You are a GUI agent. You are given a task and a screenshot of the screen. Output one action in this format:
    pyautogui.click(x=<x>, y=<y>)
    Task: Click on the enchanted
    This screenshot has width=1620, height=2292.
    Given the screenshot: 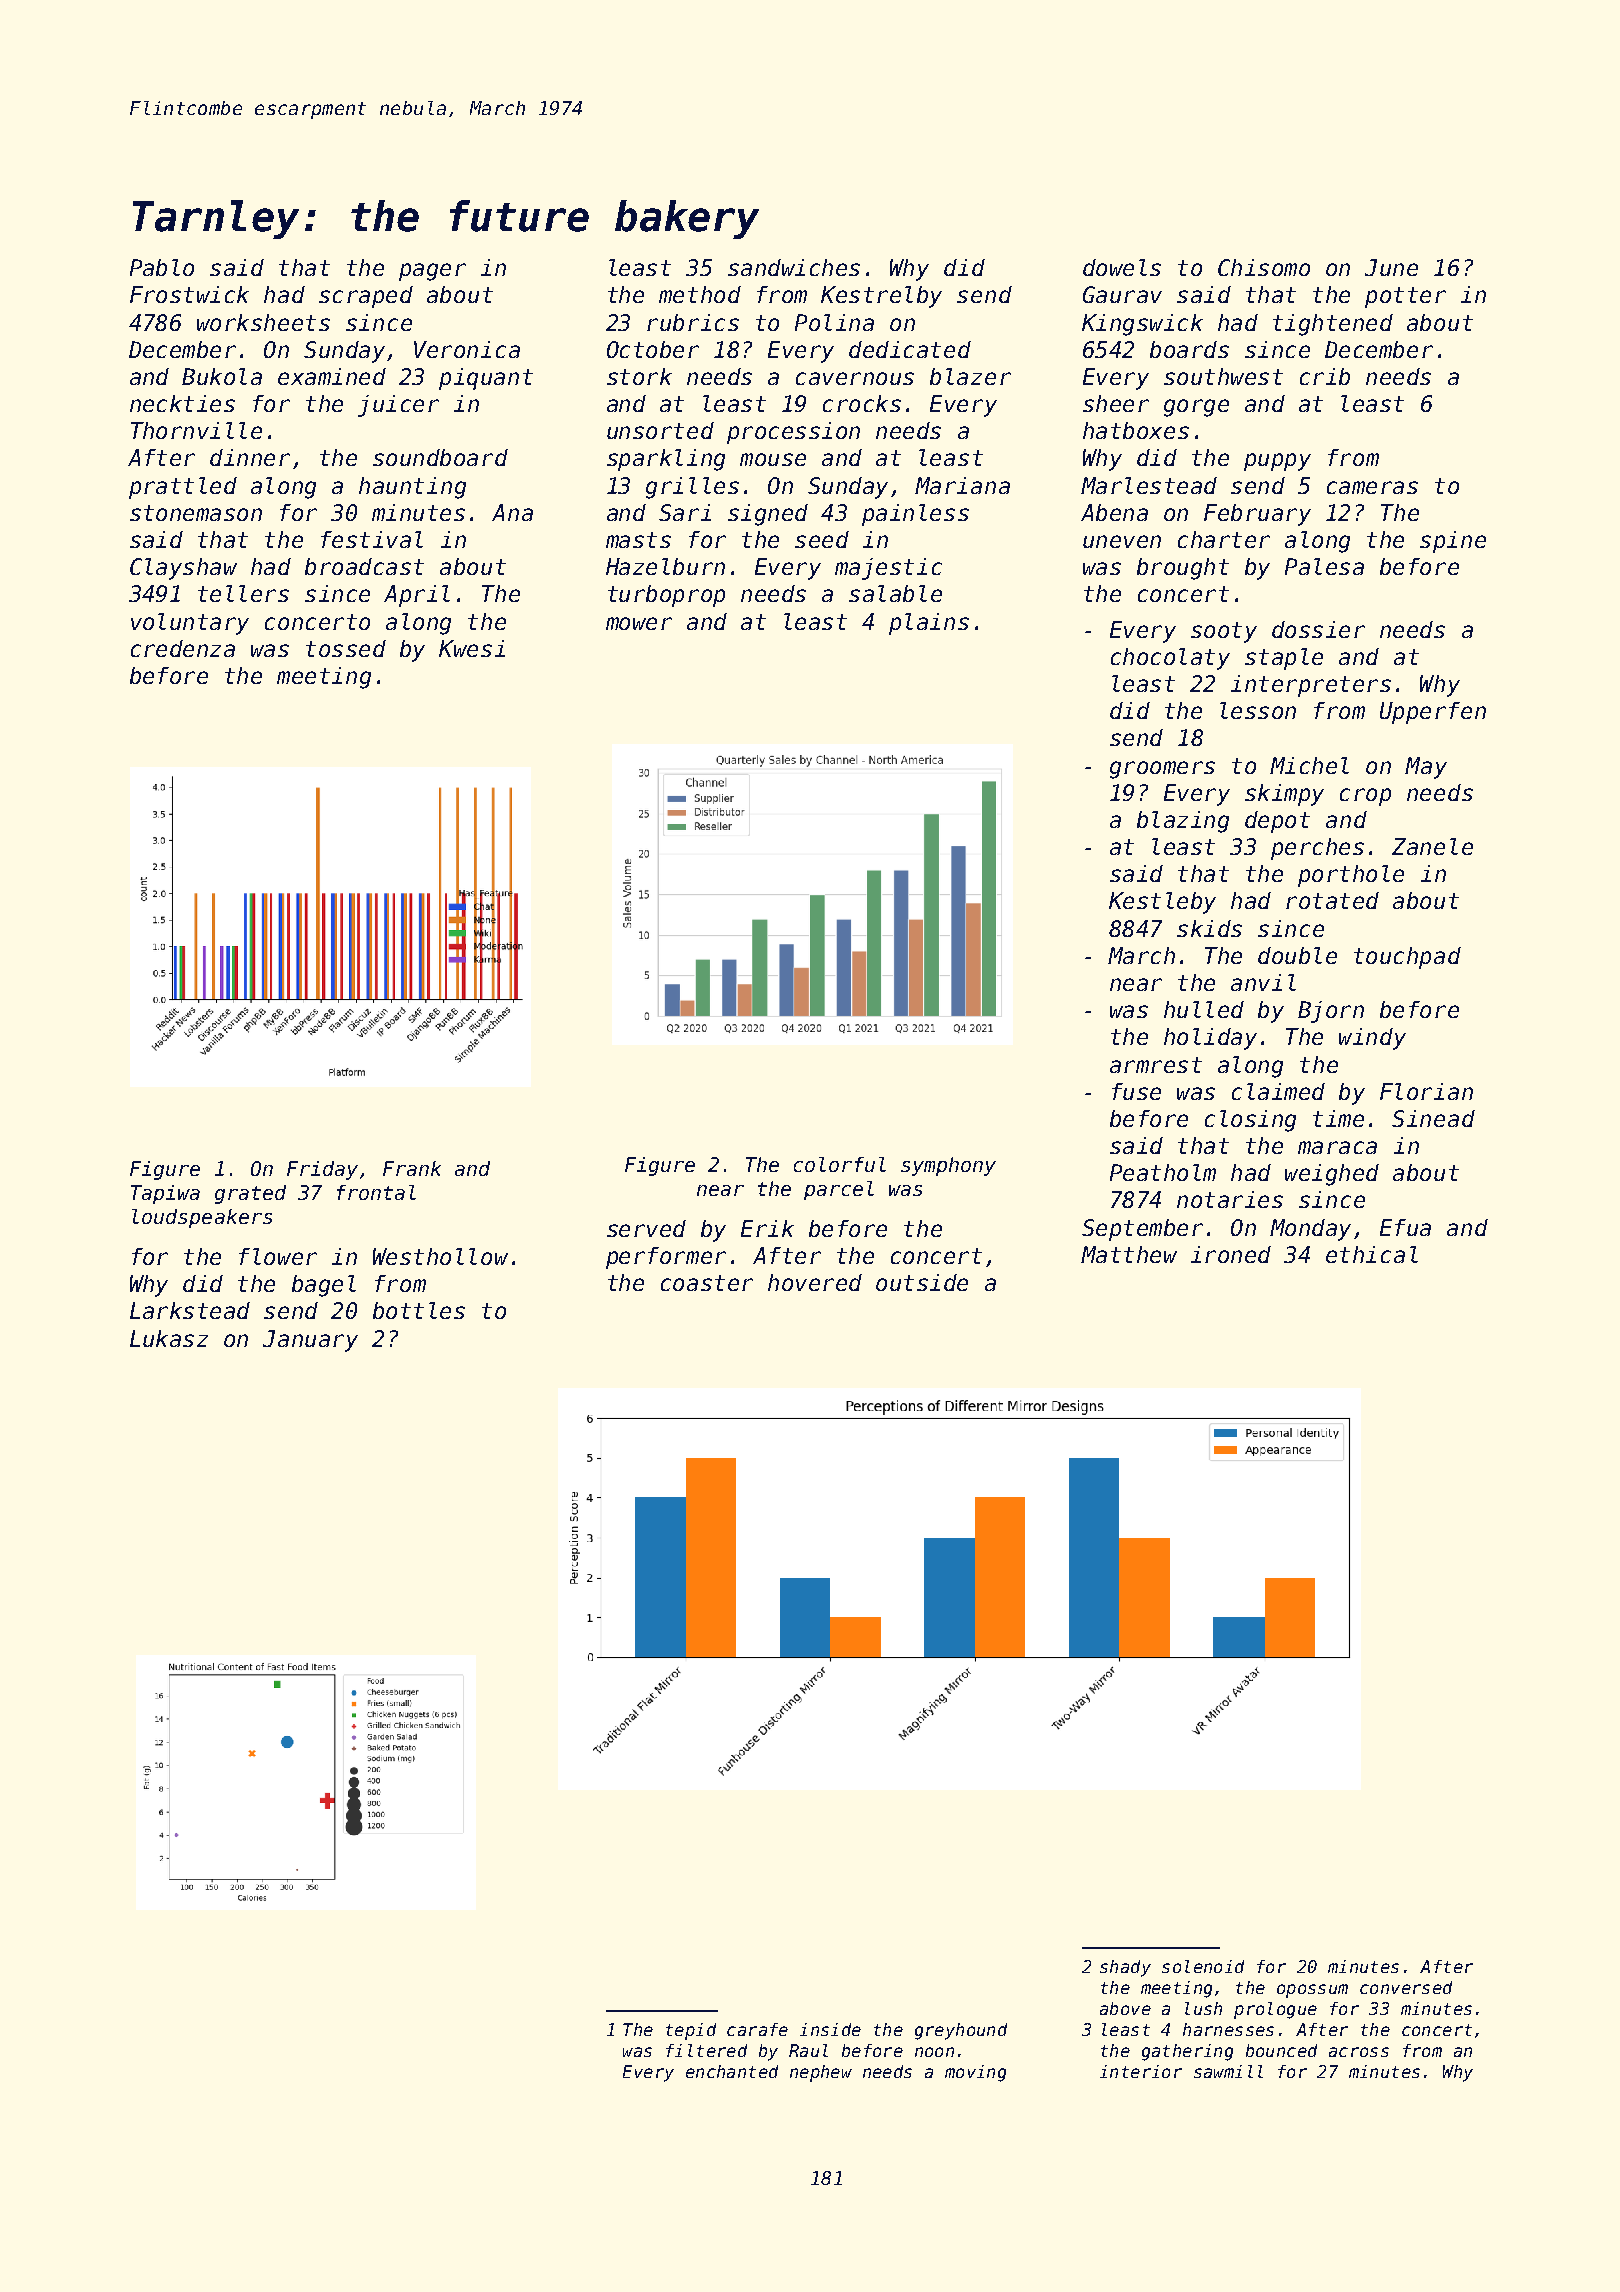 What is the action you would take?
    pyautogui.click(x=732, y=2071)
